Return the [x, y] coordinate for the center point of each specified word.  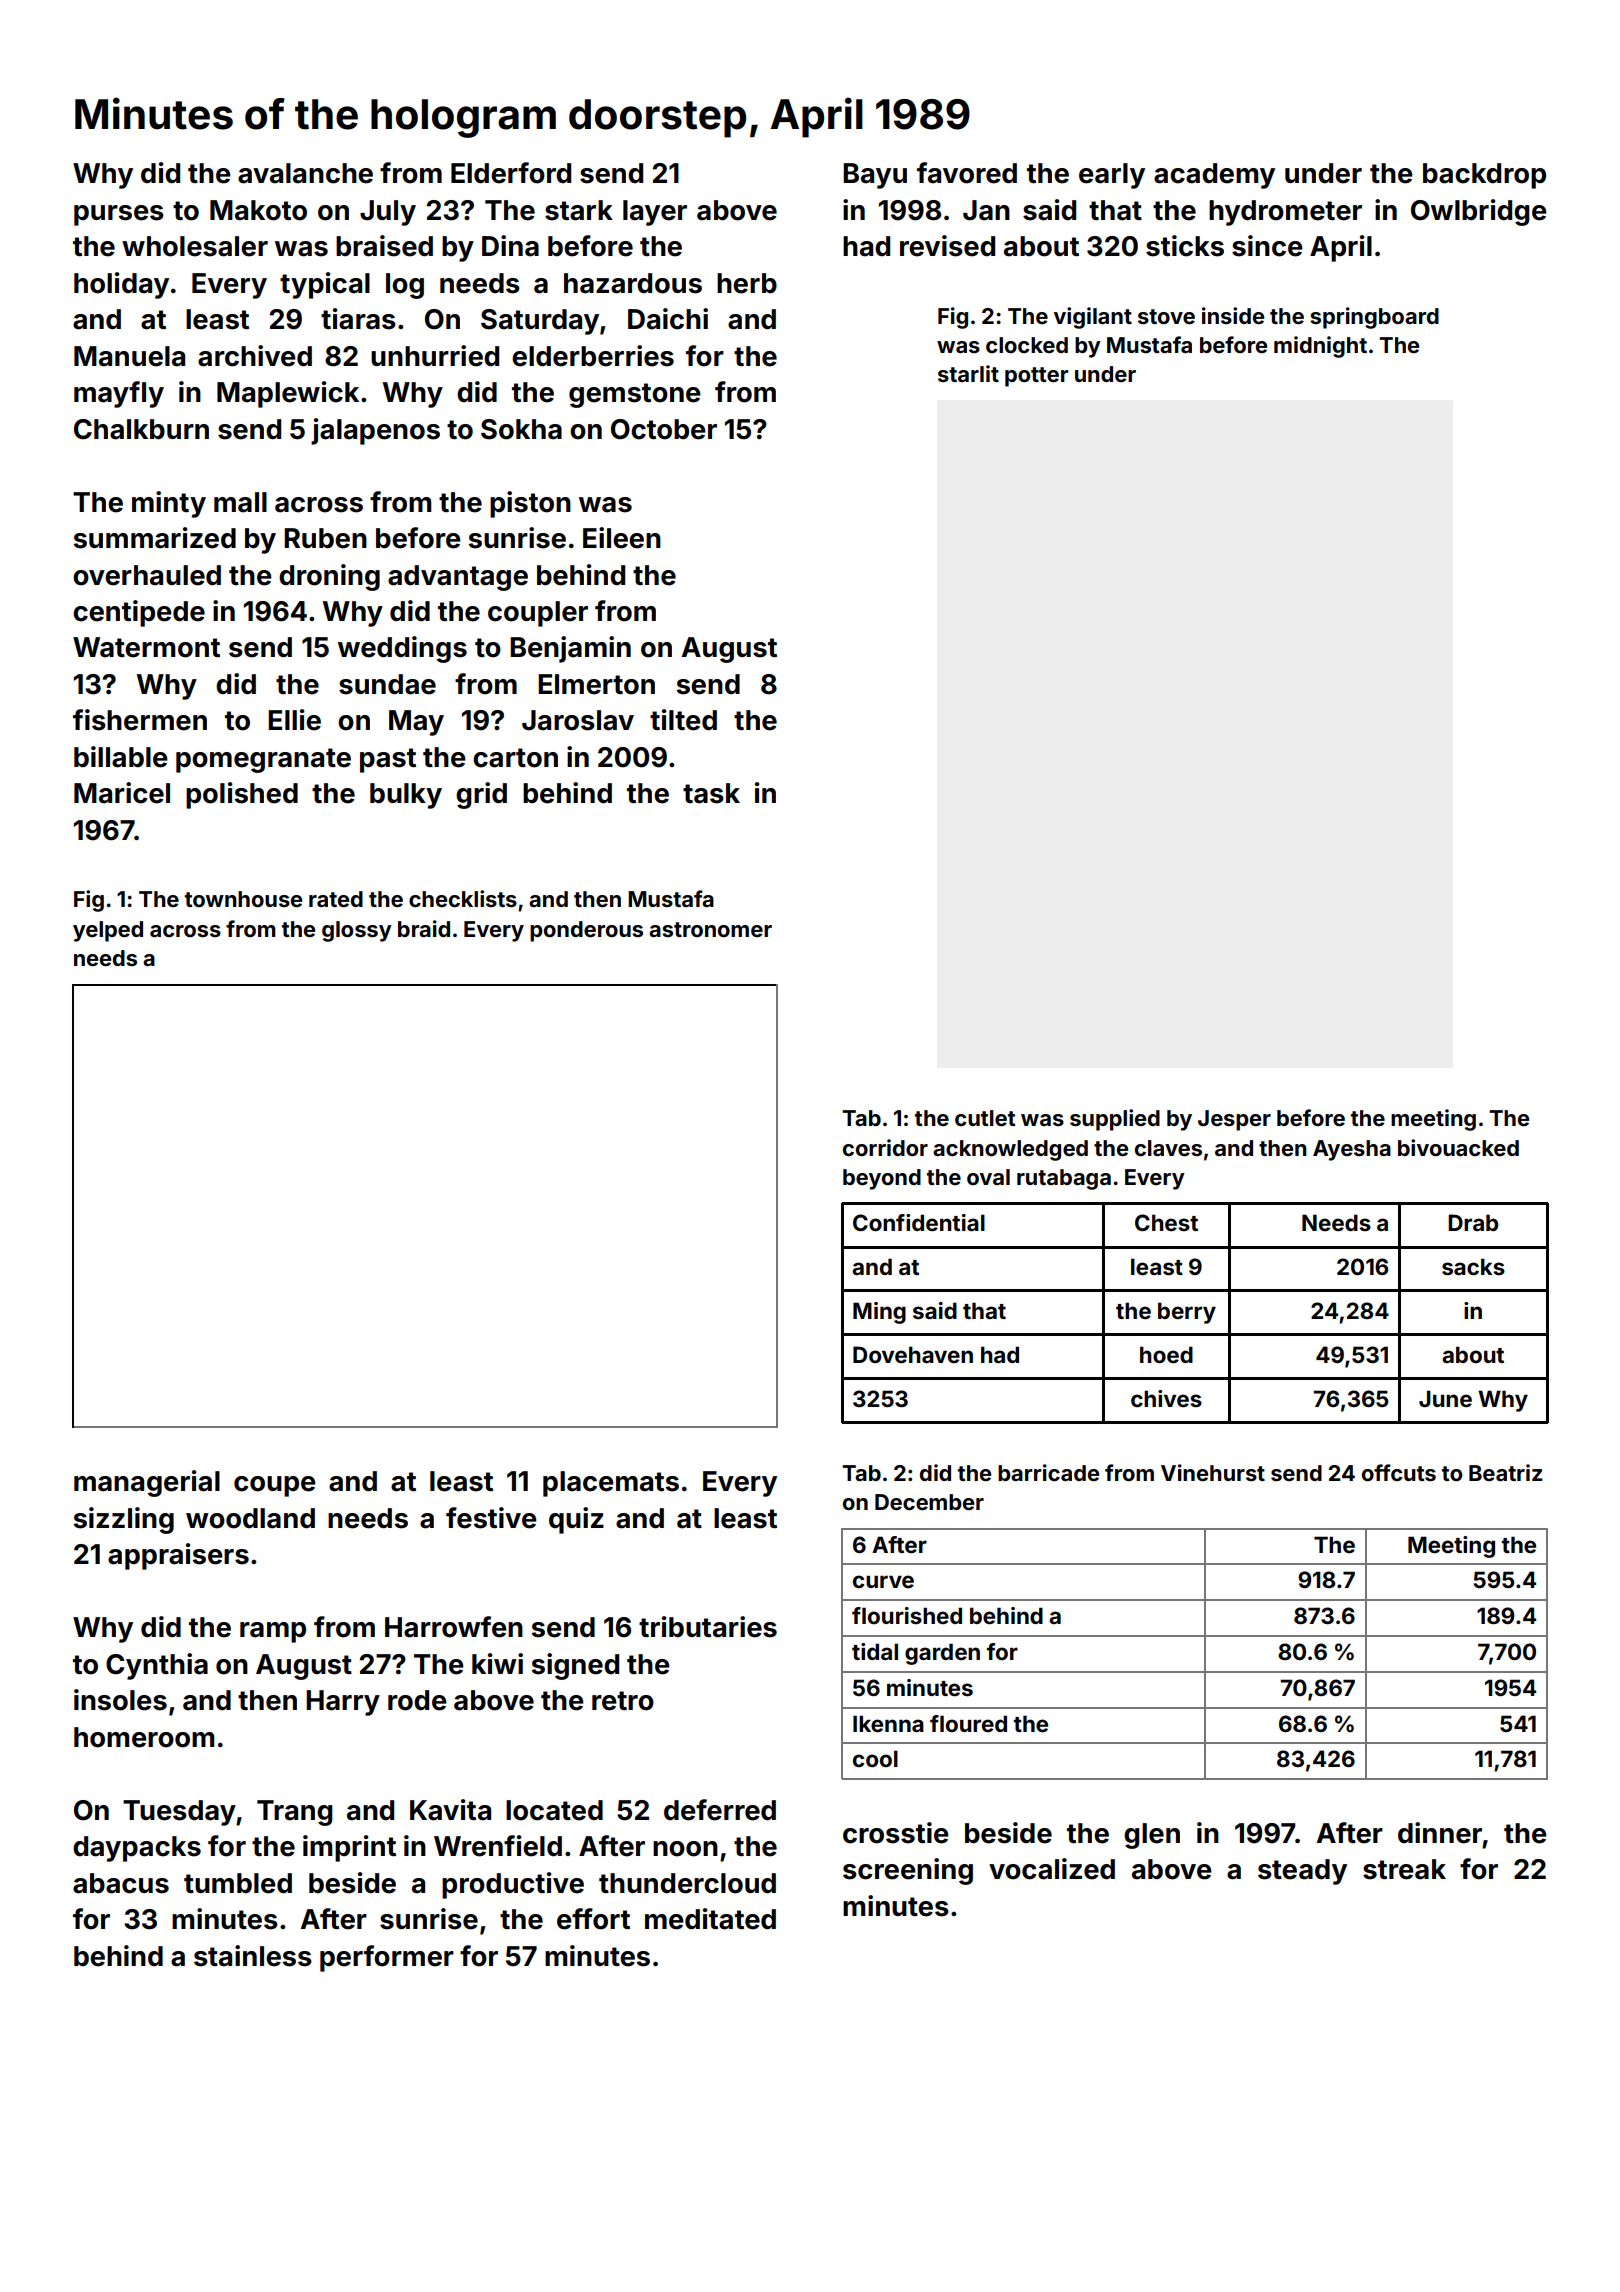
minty [169, 504]
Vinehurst [1213, 1472]
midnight [1320, 347]
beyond [882, 1179]
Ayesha [1352, 1150]
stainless [253, 1956]
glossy [357, 931]
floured [968, 1723]
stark [579, 210]
